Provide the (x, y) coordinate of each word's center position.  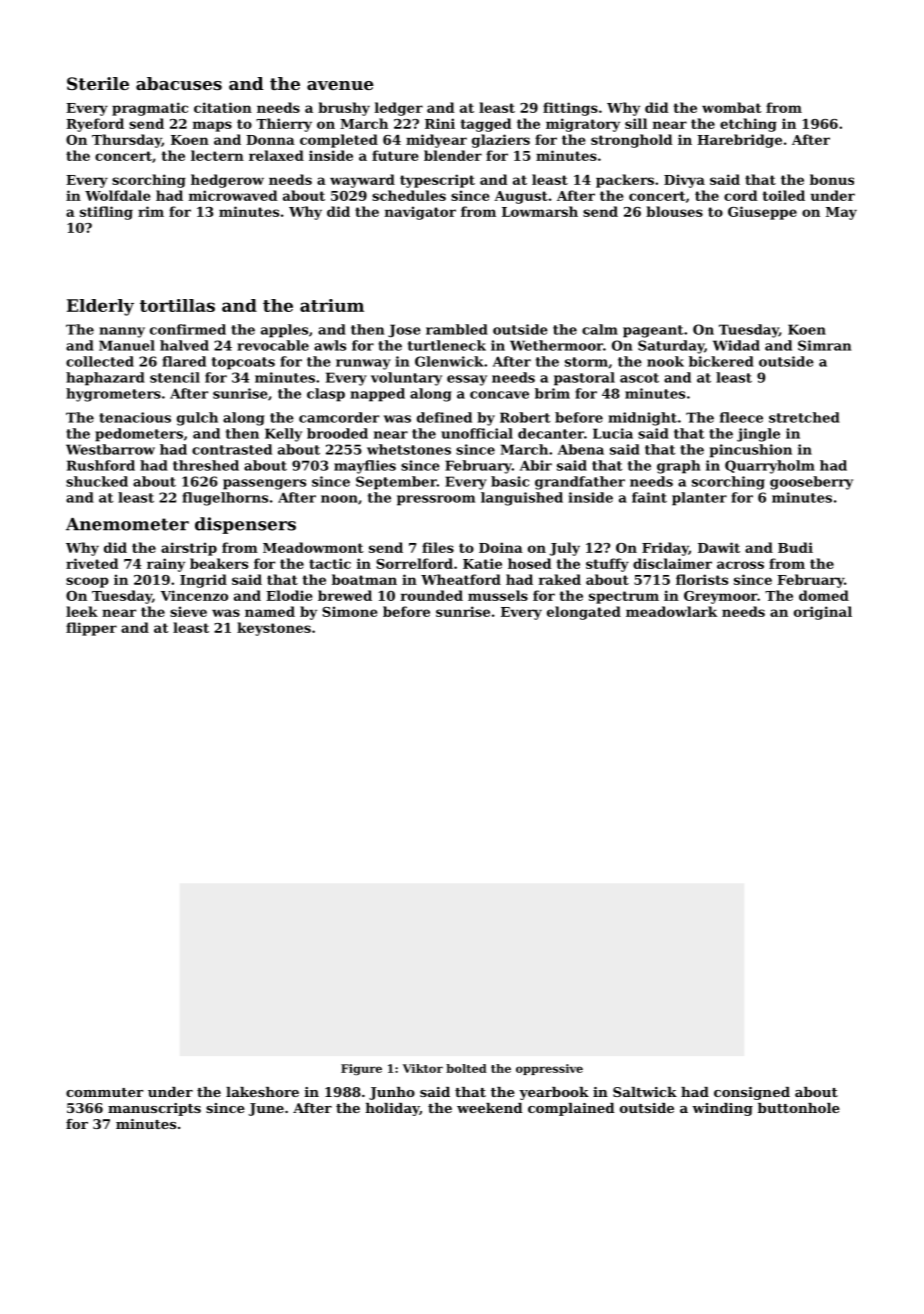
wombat (732, 107)
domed (824, 595)
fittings (570, 109)
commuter (104, 1092)
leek (82, 611)
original (823, 613)
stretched (804, 417)
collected (100, 361)
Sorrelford (414, 563)
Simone (350, 611)
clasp (326, 395)
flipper (91, 629)
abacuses (179, 83)
